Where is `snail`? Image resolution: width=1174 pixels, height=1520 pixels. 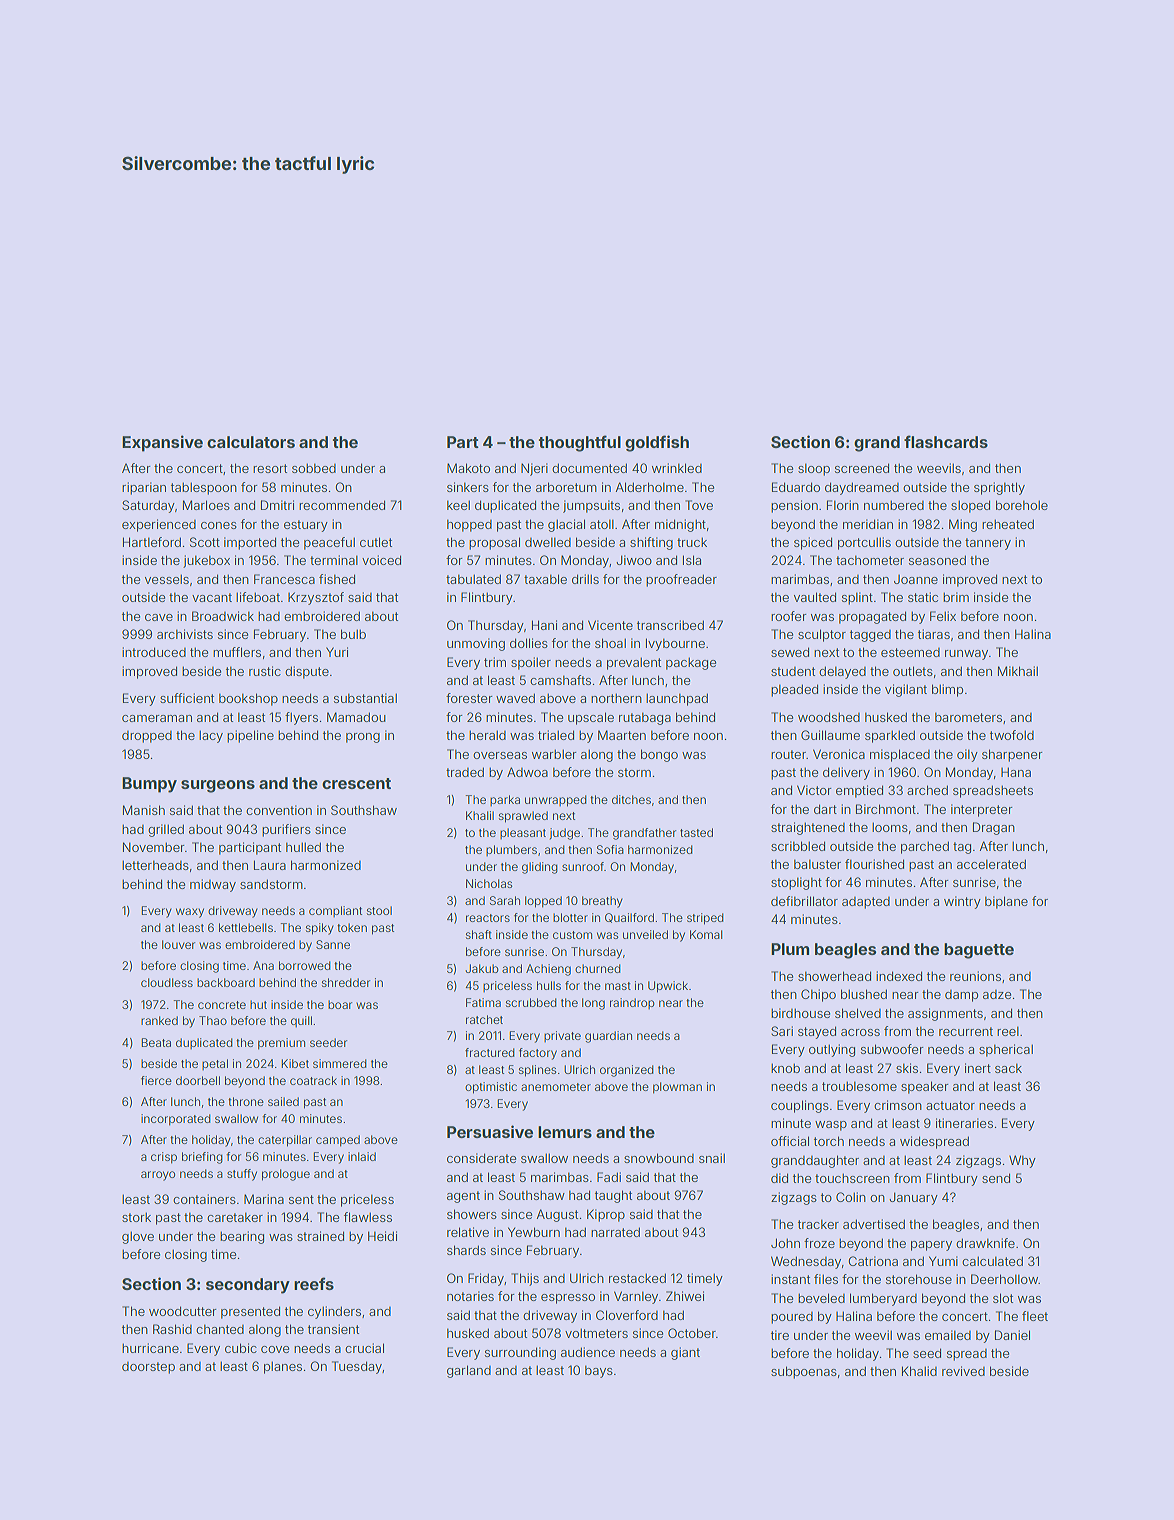 snail is located at coordinates (712, 1158).
